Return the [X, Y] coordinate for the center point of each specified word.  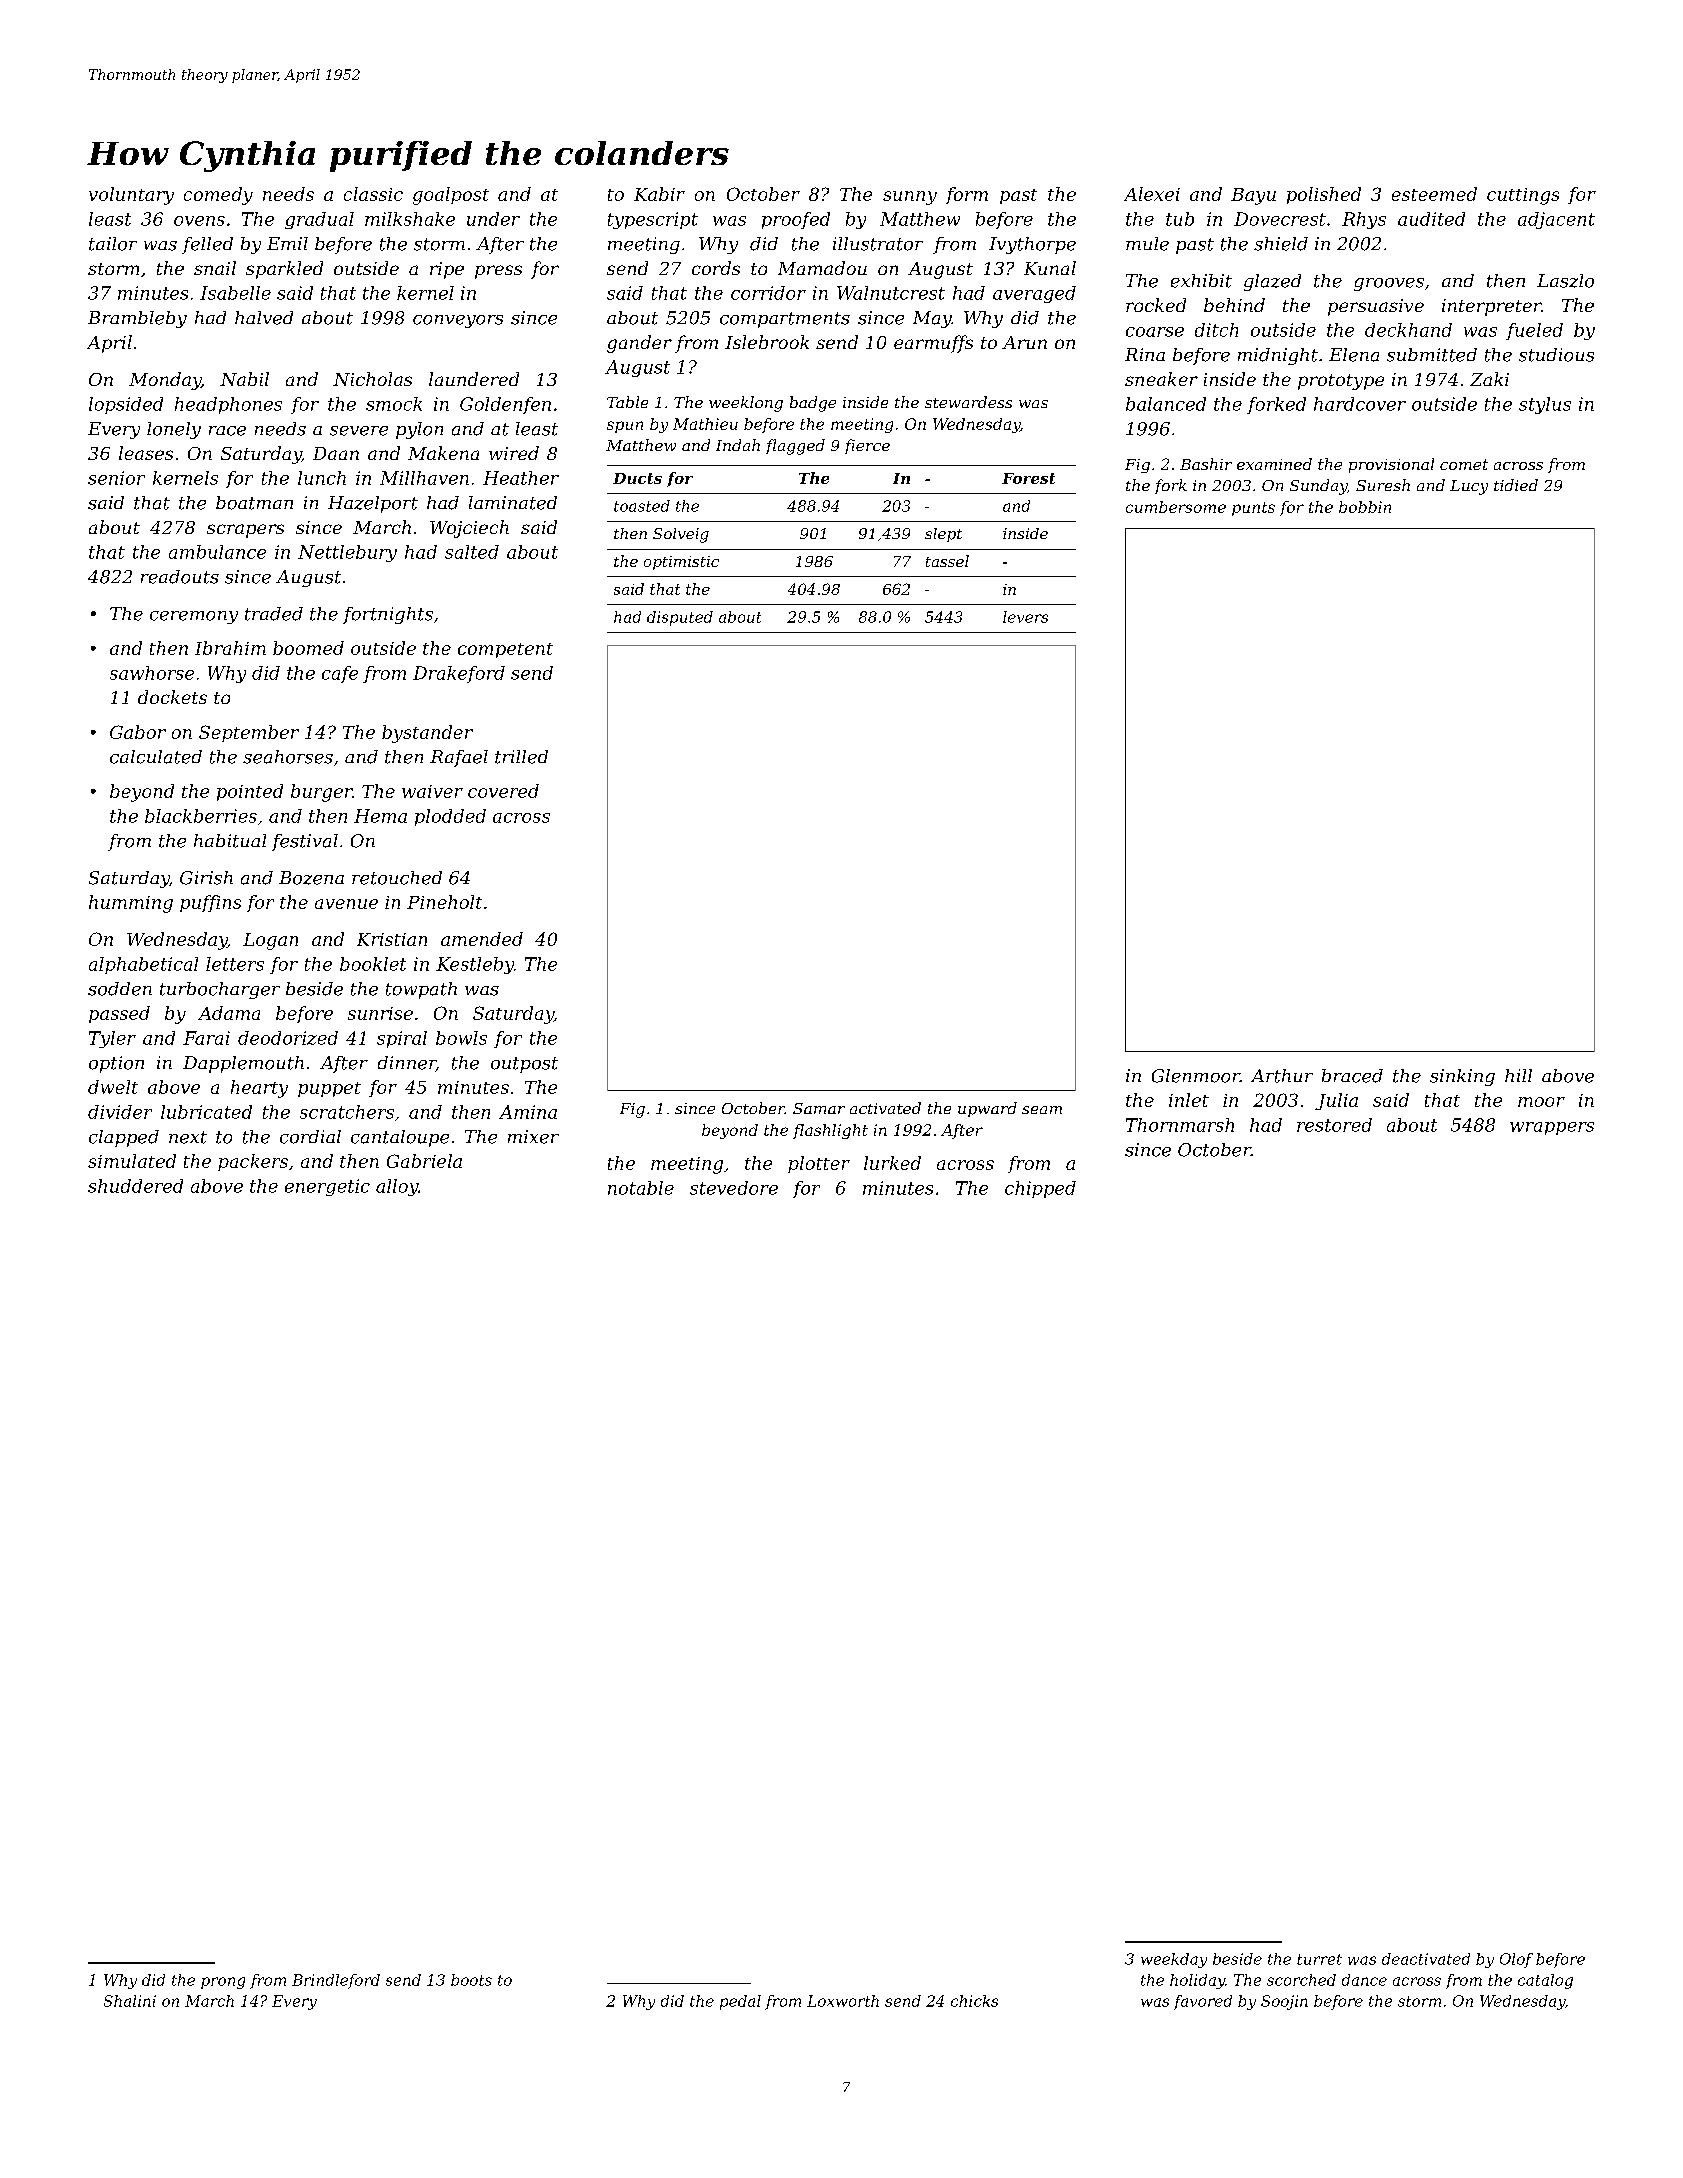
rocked [1156, 305]
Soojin [1284, 2002]
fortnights [388, 615]
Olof [1516, 1960]
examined [1274, 464]
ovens [199, 221]
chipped [1040, 1189]
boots [471, 1980]
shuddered [135, 1186]
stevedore [734, 1188]
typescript [653, 220]
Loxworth [843, 2001]
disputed [680, 618]
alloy [397, 1187]
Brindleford [336, 1981]
